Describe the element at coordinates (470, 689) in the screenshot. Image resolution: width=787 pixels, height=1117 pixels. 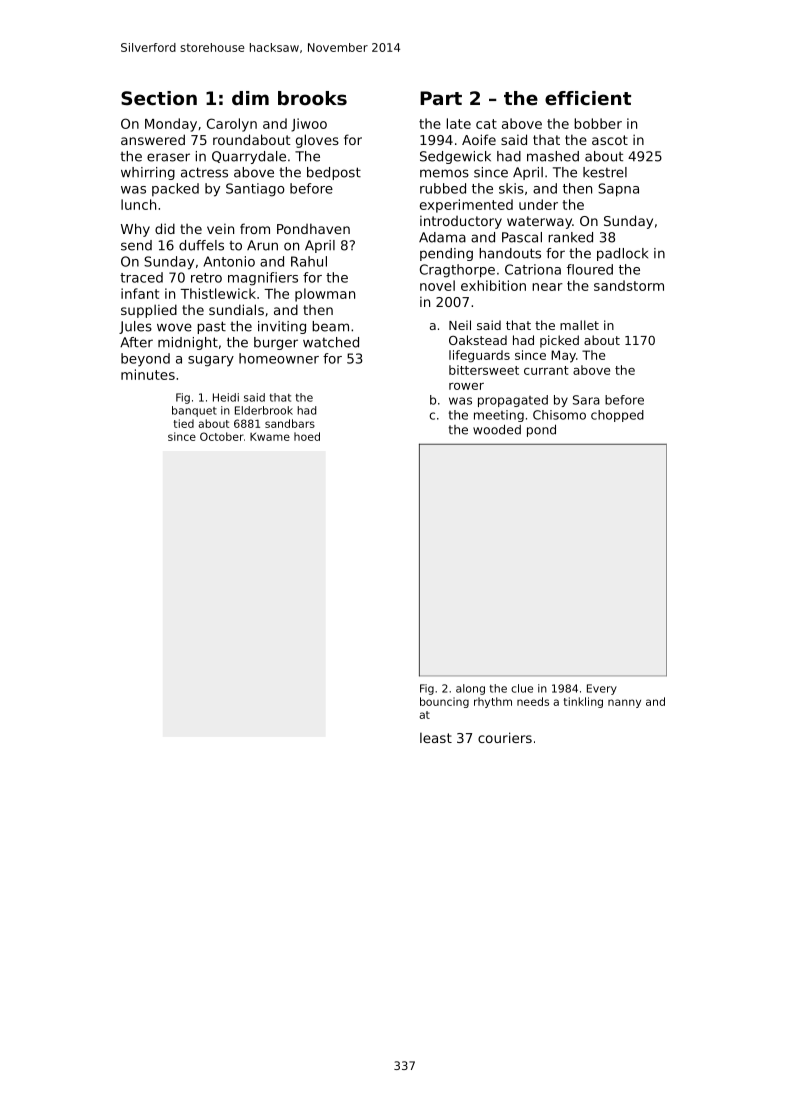
I see `along` at that location.
